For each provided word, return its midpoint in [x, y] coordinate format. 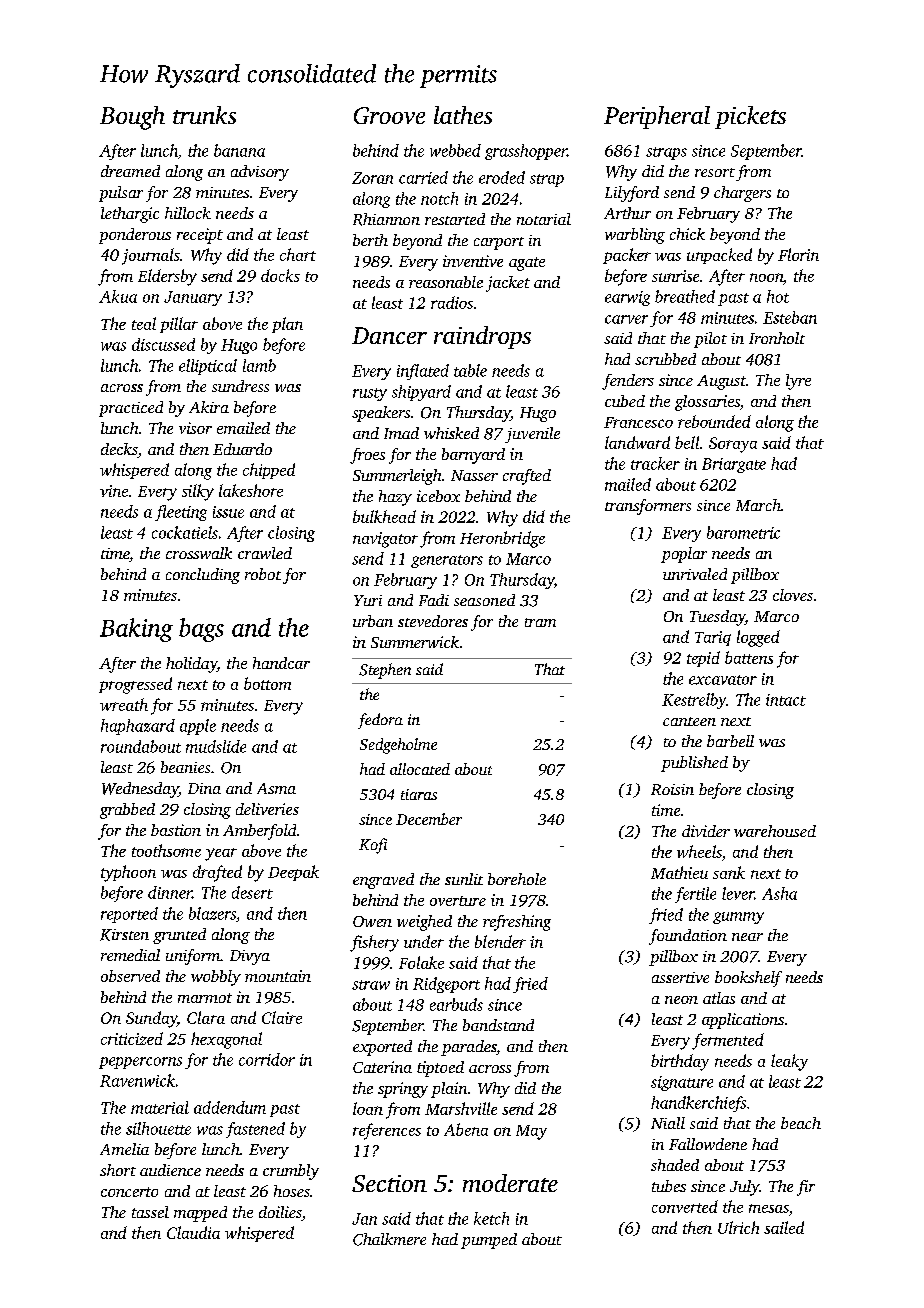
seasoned [484, 600]
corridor [267, 1059]
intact [786, 700]
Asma [276, 788]
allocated [420, 769]
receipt [200, 236]
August [721, 382]
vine [114, 491]
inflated [423, 372]
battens [749, 657]
